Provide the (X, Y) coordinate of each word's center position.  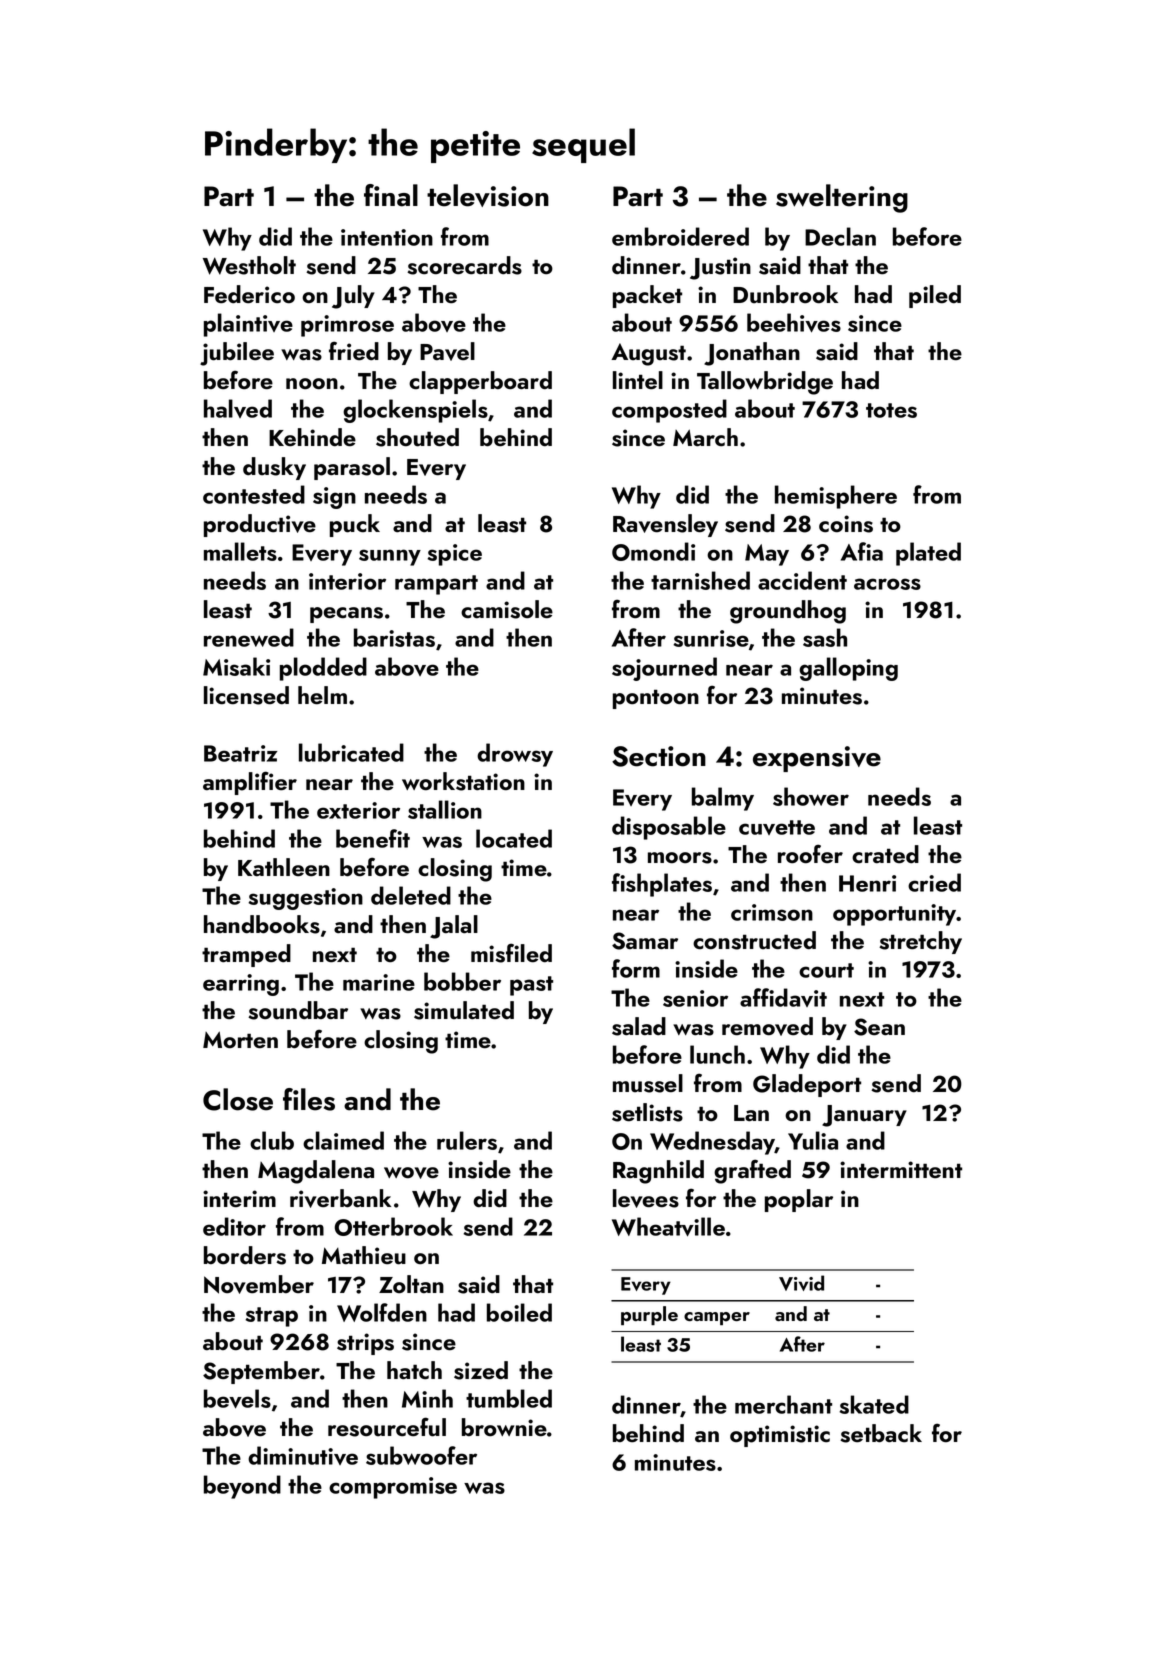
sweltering (842, 198)
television (488, 195)
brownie (504, 1427)
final (391, 195)
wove (411, 1173)
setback (881, 1433)
